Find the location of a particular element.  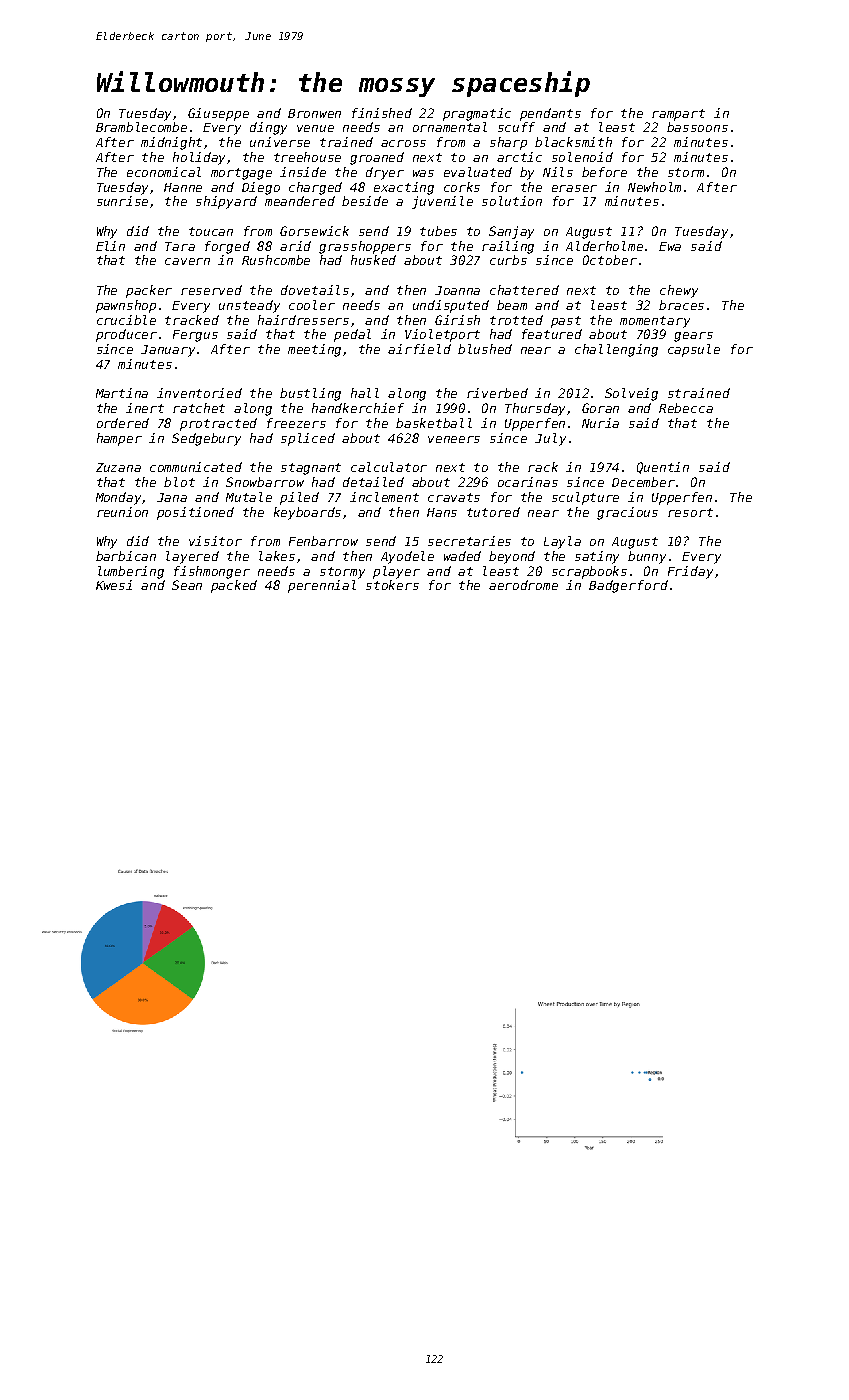

treehouse is located at coordinates (307, 157).
